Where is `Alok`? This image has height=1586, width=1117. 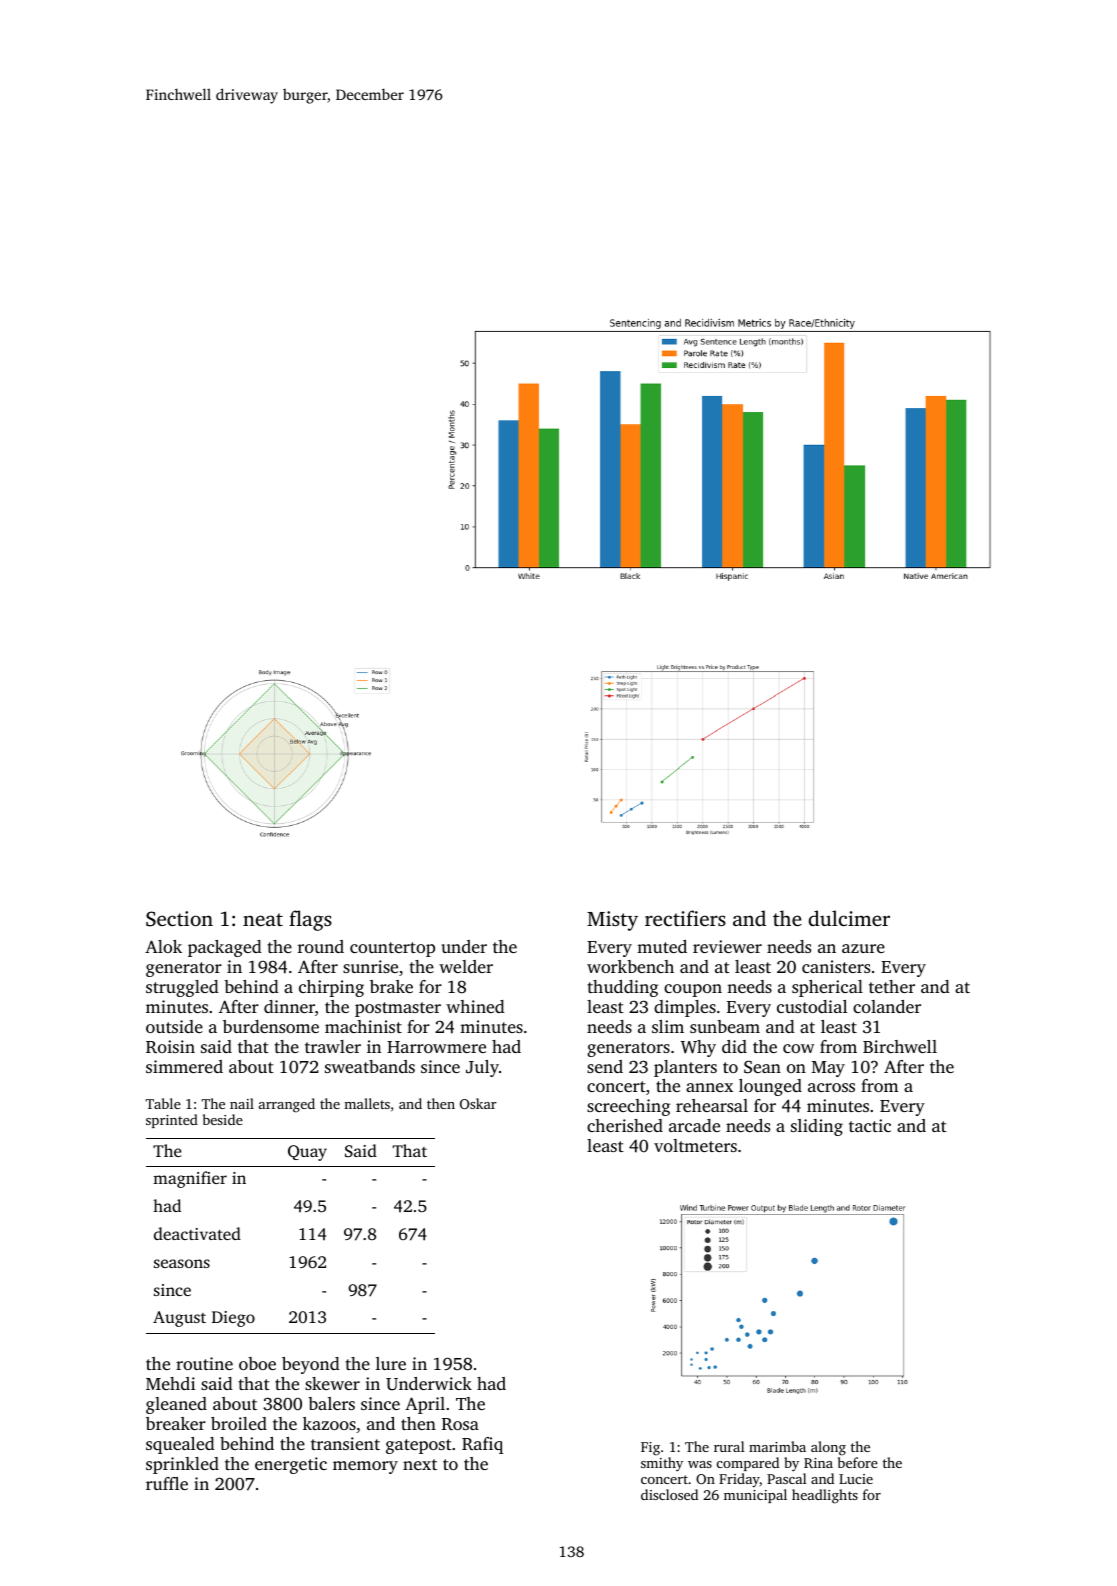
Alok is located at coordinates (163, 946).
